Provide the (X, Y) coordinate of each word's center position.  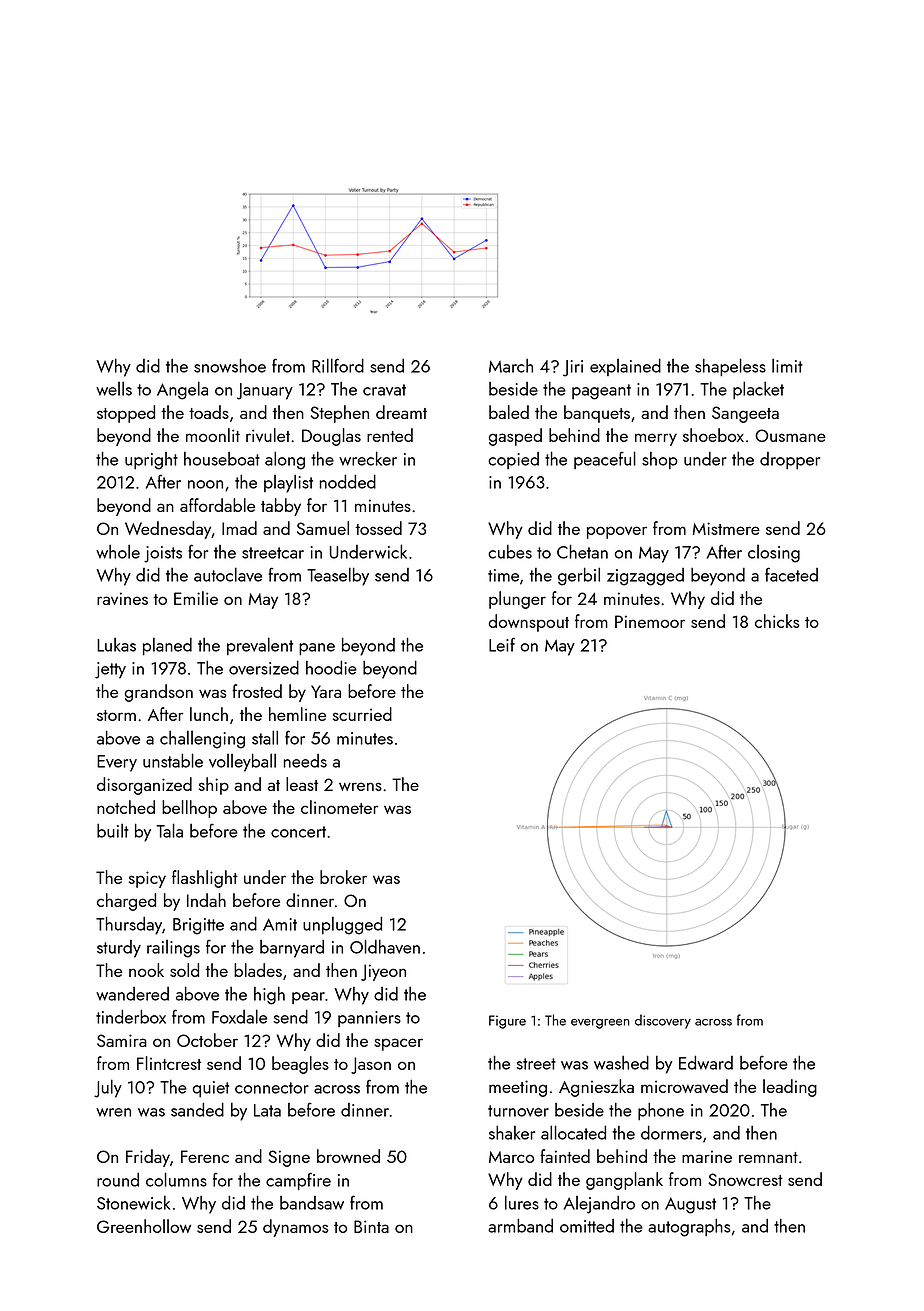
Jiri (573, 368)
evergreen (600, 1024)
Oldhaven (385, 946)
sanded (197, 1109)
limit (787, 365)
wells (114, 388)
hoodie (331, 667)
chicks (777, 621)
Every (117, 763)
